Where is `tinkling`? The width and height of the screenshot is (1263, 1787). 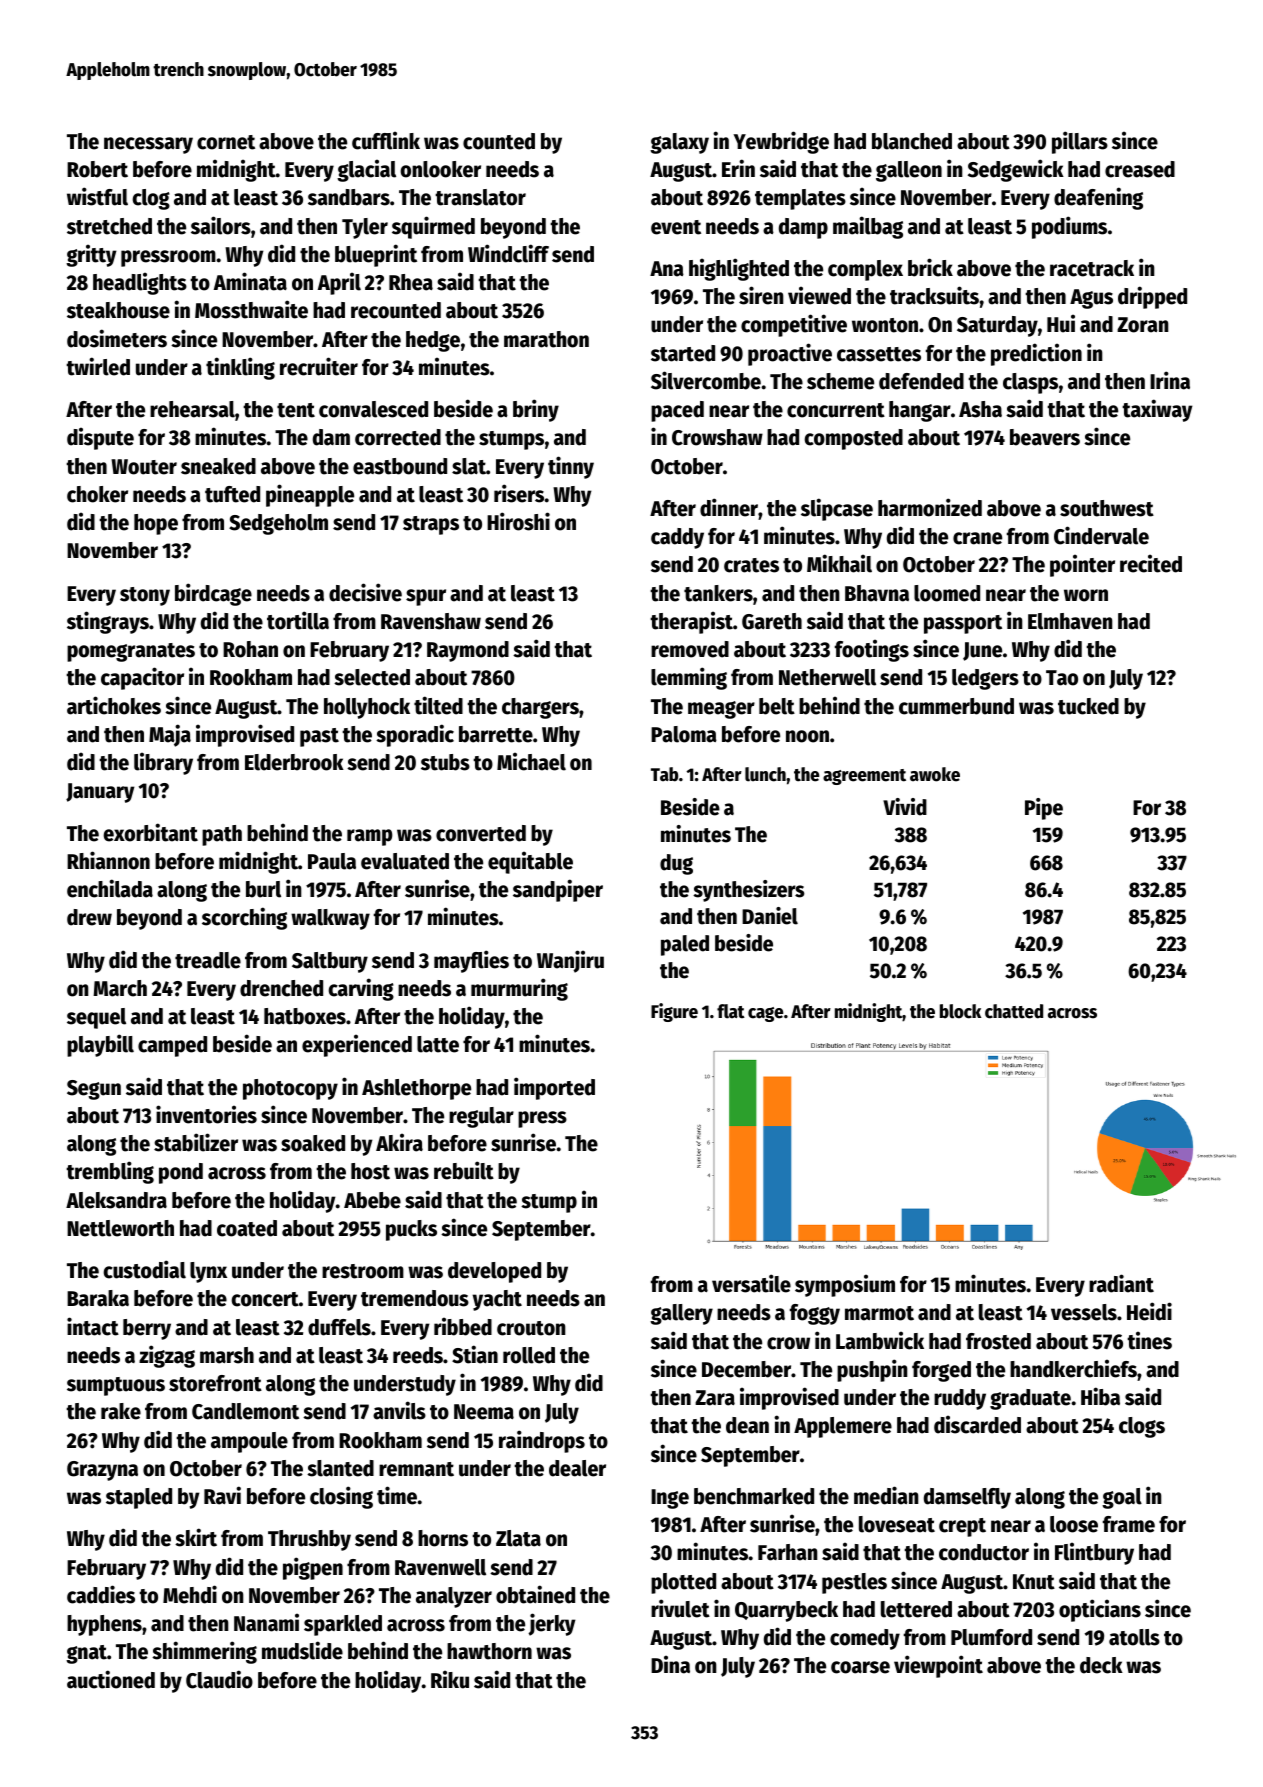
tinkling is located at coordinates (240, 368).
